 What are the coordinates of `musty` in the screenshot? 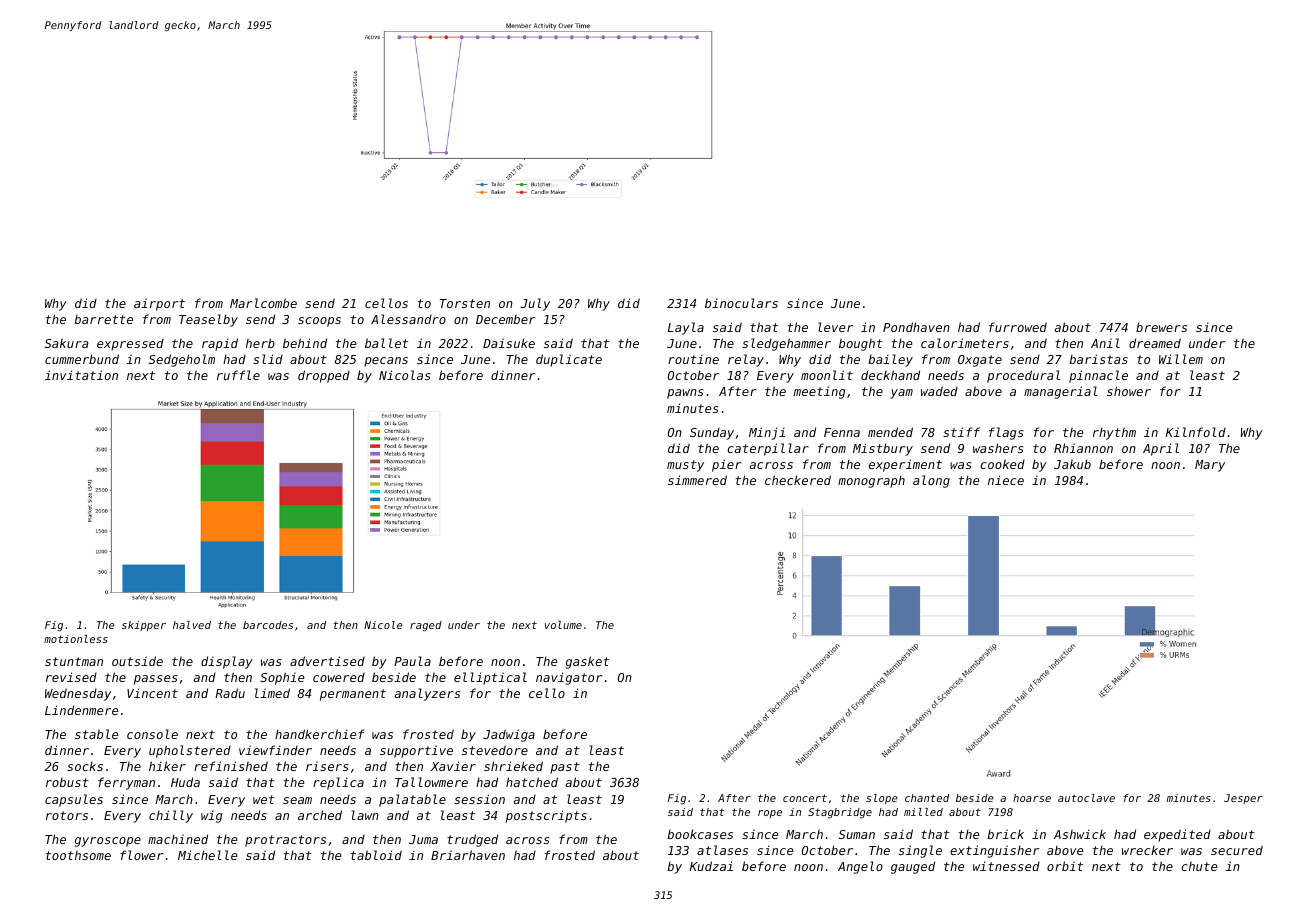 It's located at (685, 466).
